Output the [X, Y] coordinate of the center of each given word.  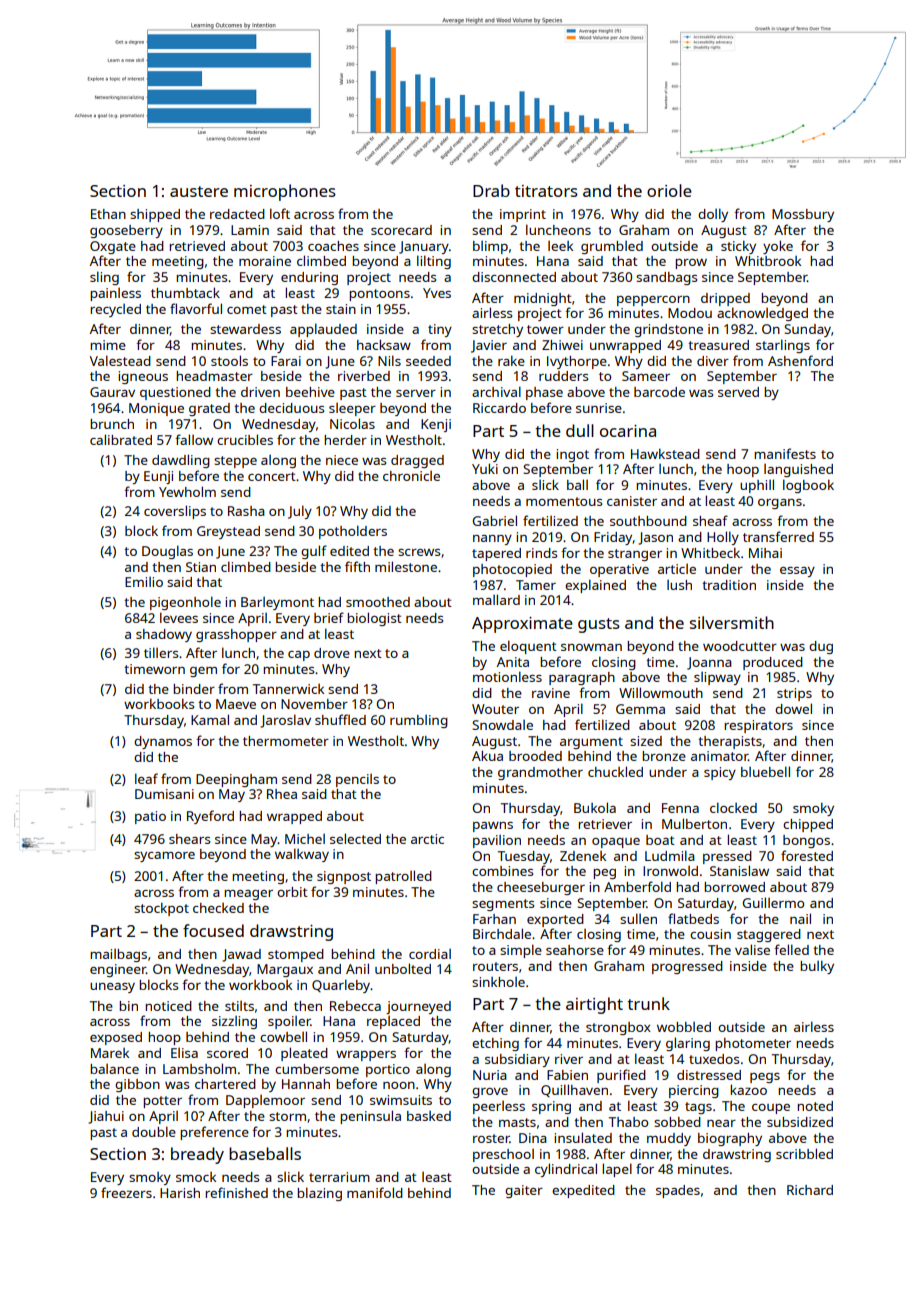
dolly [713, 215]
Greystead [228, 532]
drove [332, 653]
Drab [491, 190]
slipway [717, 678]
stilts [239, 1006]
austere [199, 191]
